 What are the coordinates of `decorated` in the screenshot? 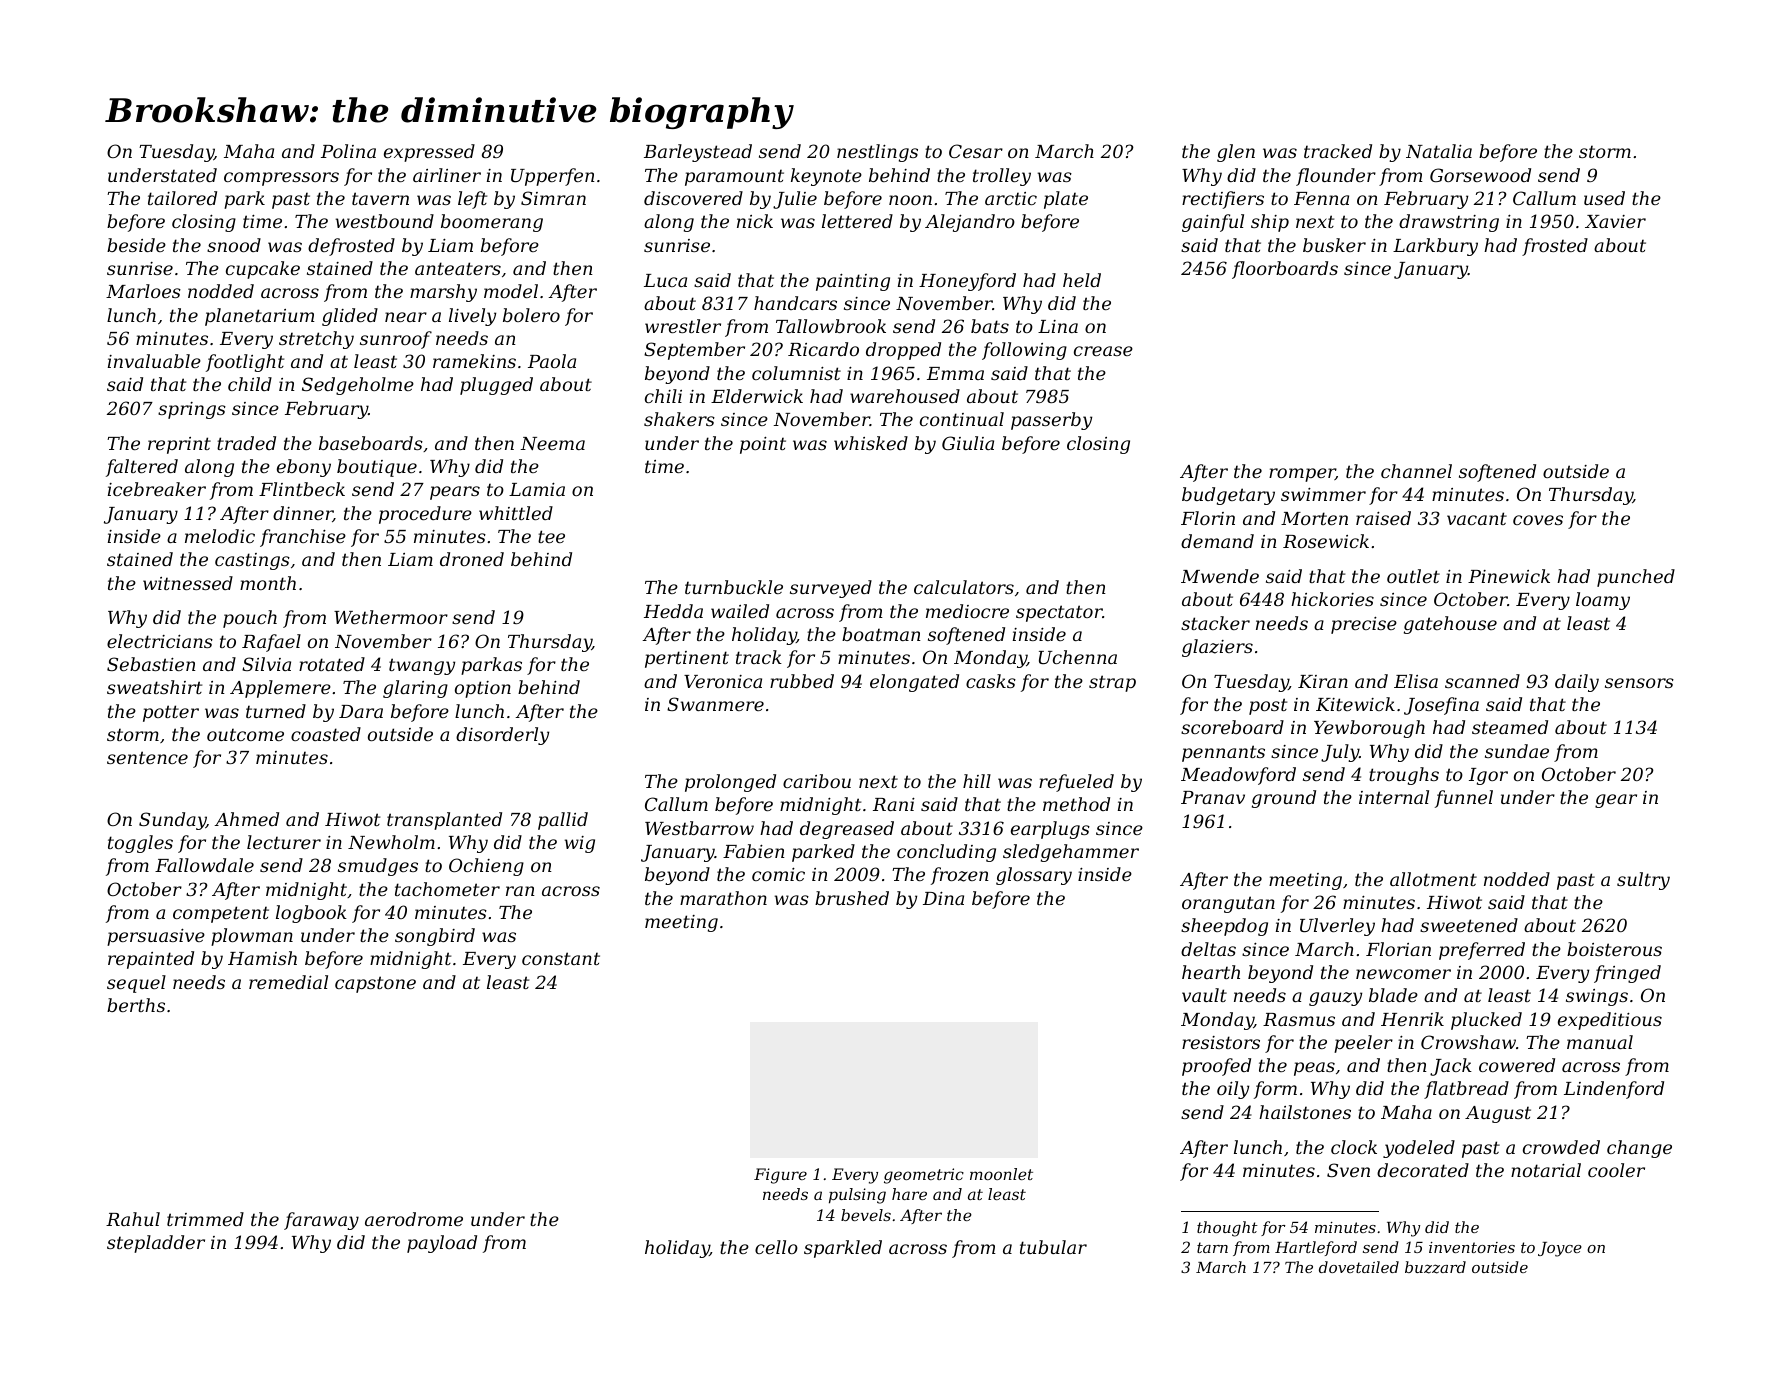 It's located at (1423, 1170).
